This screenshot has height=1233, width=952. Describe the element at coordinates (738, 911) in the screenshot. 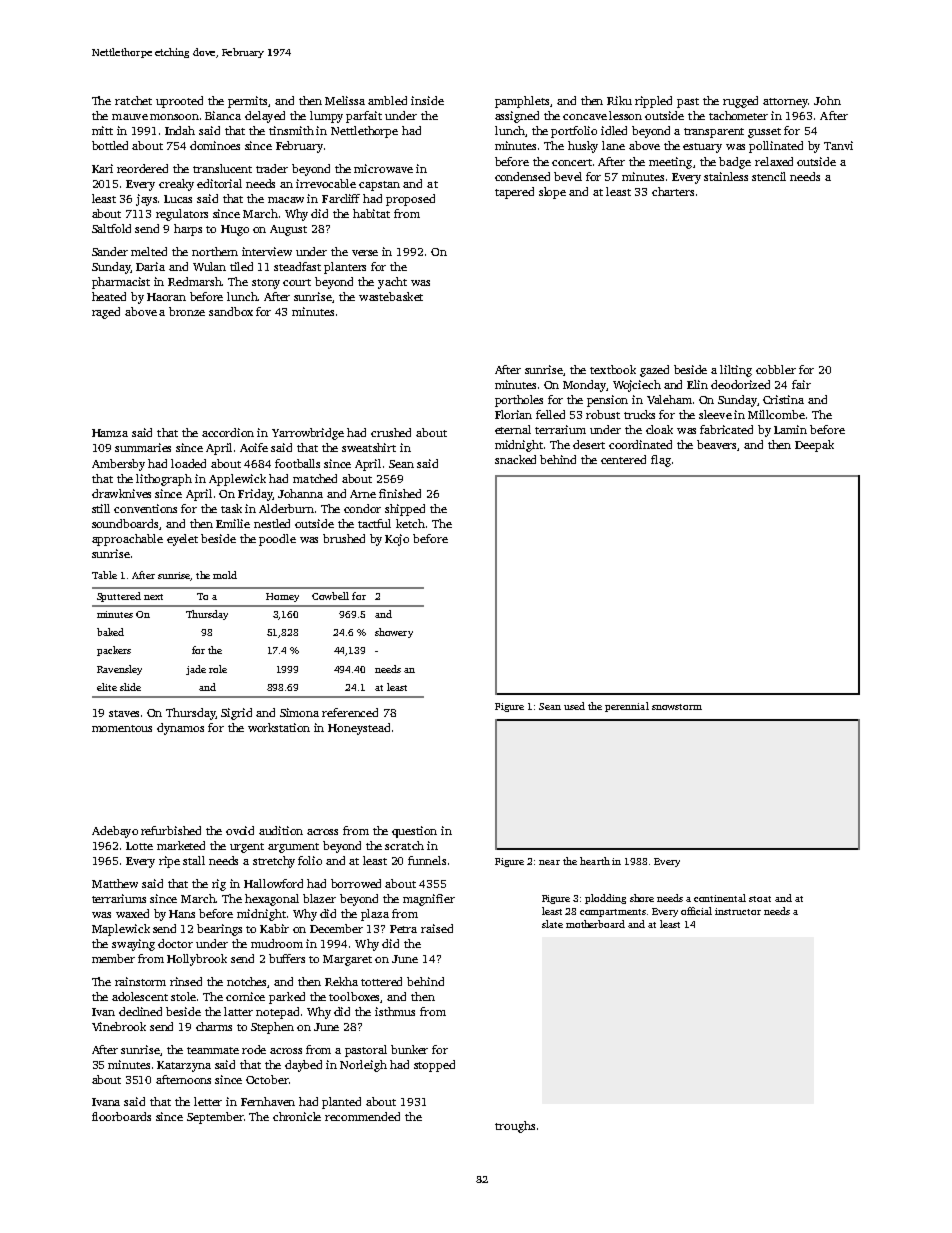

I see `instructor` at that location.
